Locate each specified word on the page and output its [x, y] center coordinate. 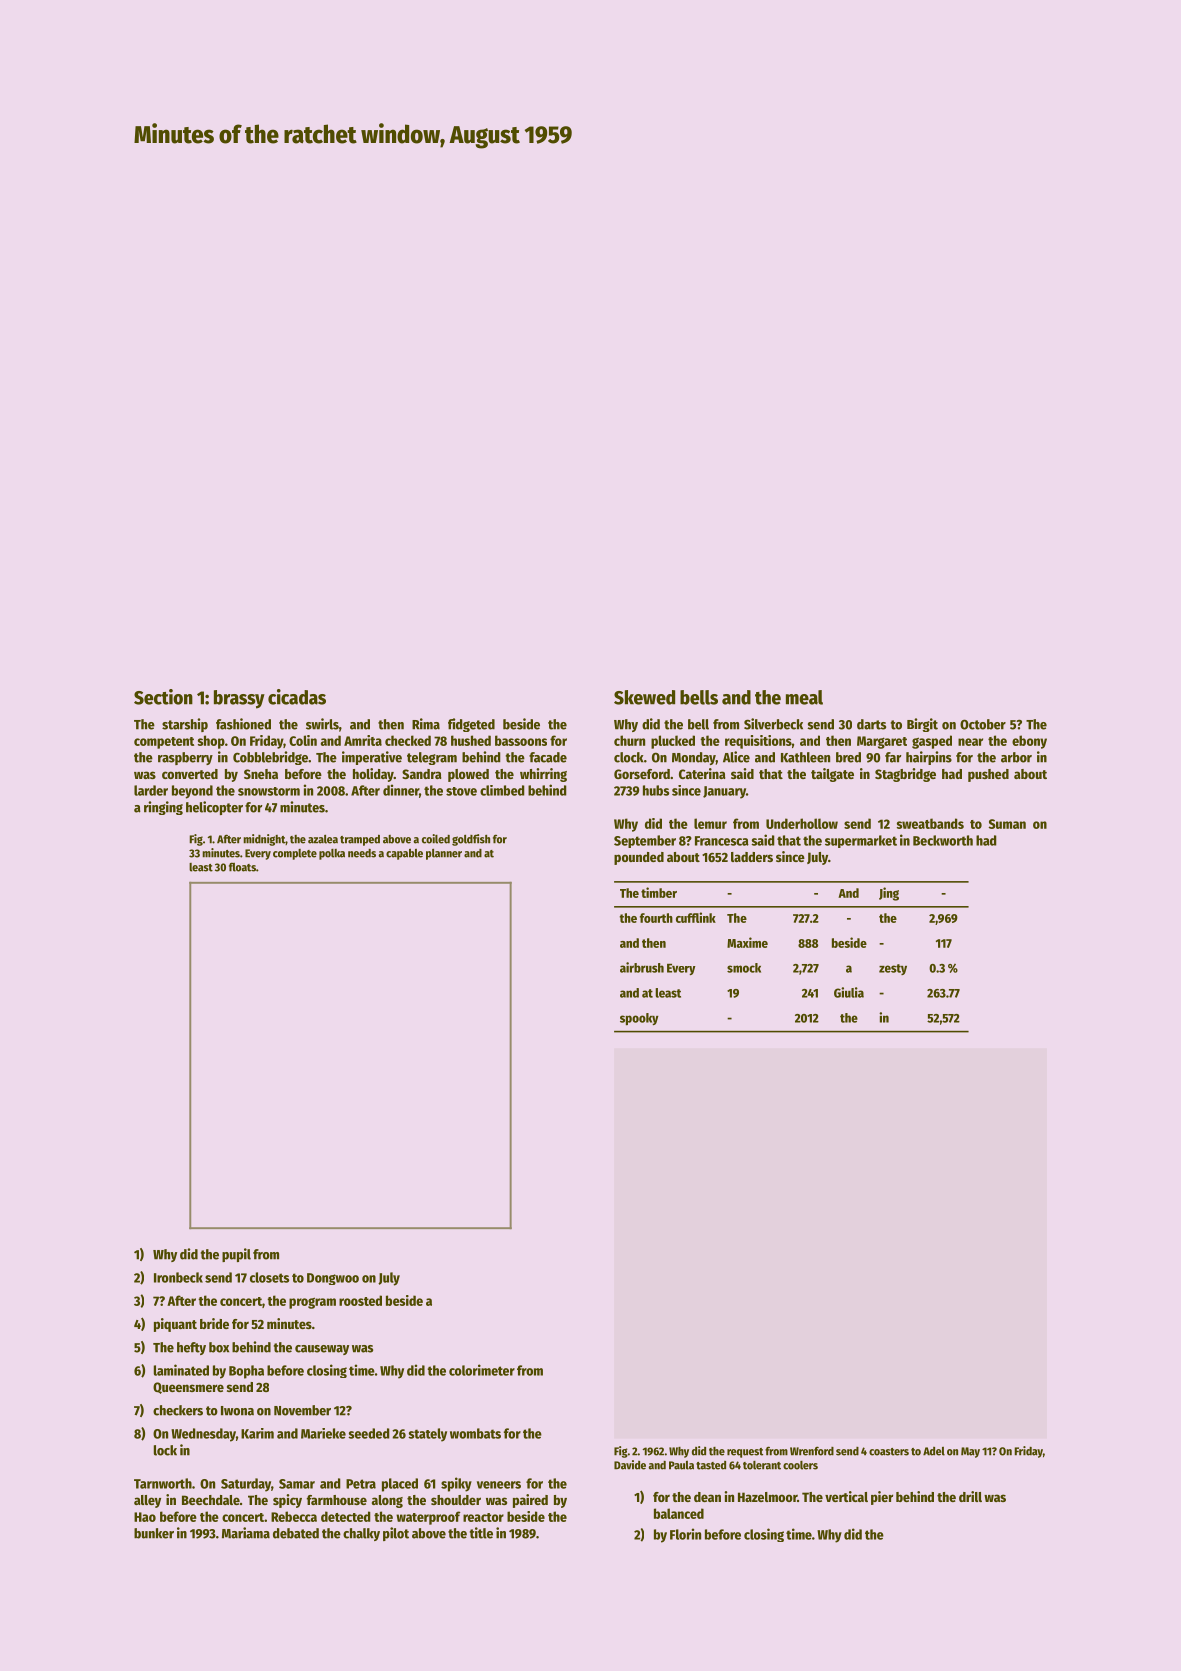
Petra [361, 1484]
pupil [236, 1255]
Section [163, 697]
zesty [893, 969]
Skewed [644, 697]
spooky [639, 1019]
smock [744, 968]
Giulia [849, 992]
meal [804, 697]
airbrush [642, 967]
